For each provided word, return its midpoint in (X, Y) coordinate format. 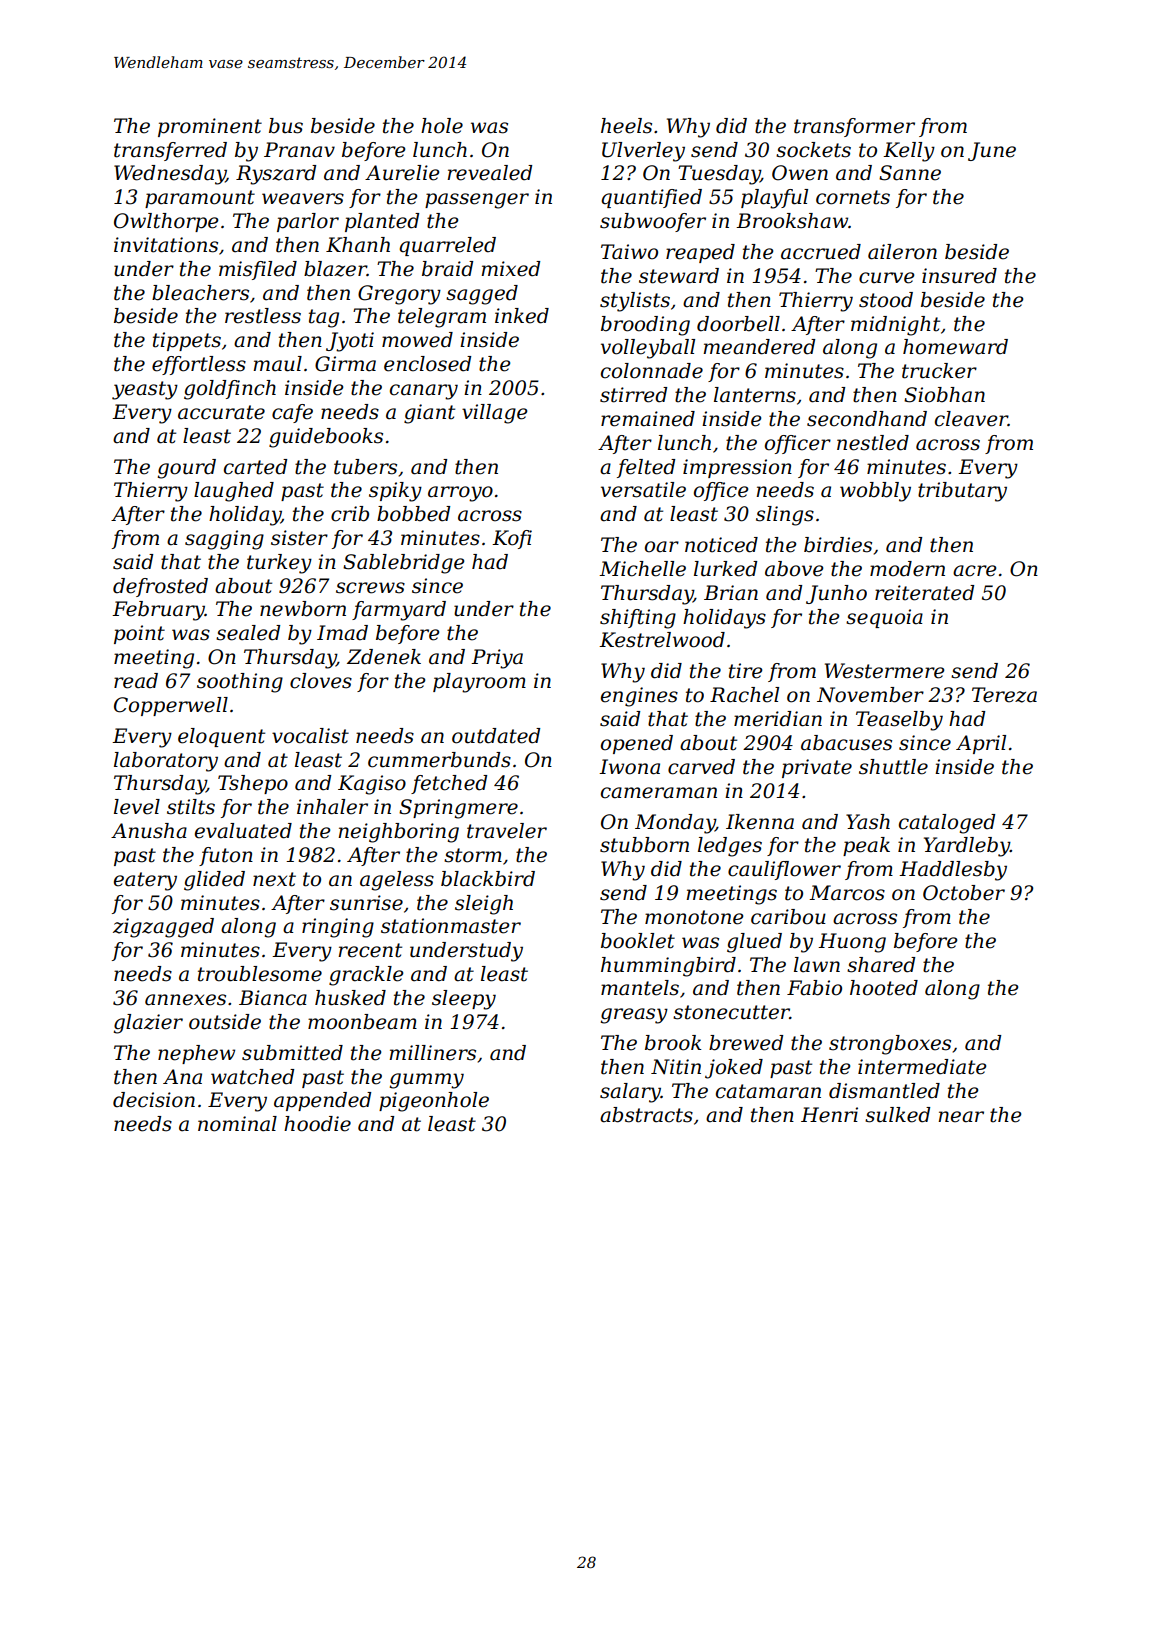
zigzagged (163, 928)
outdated (496, 736)
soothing (240, 683)
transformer (854, 127)
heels (626, 126)
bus (286, 126)
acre (974, 571)
